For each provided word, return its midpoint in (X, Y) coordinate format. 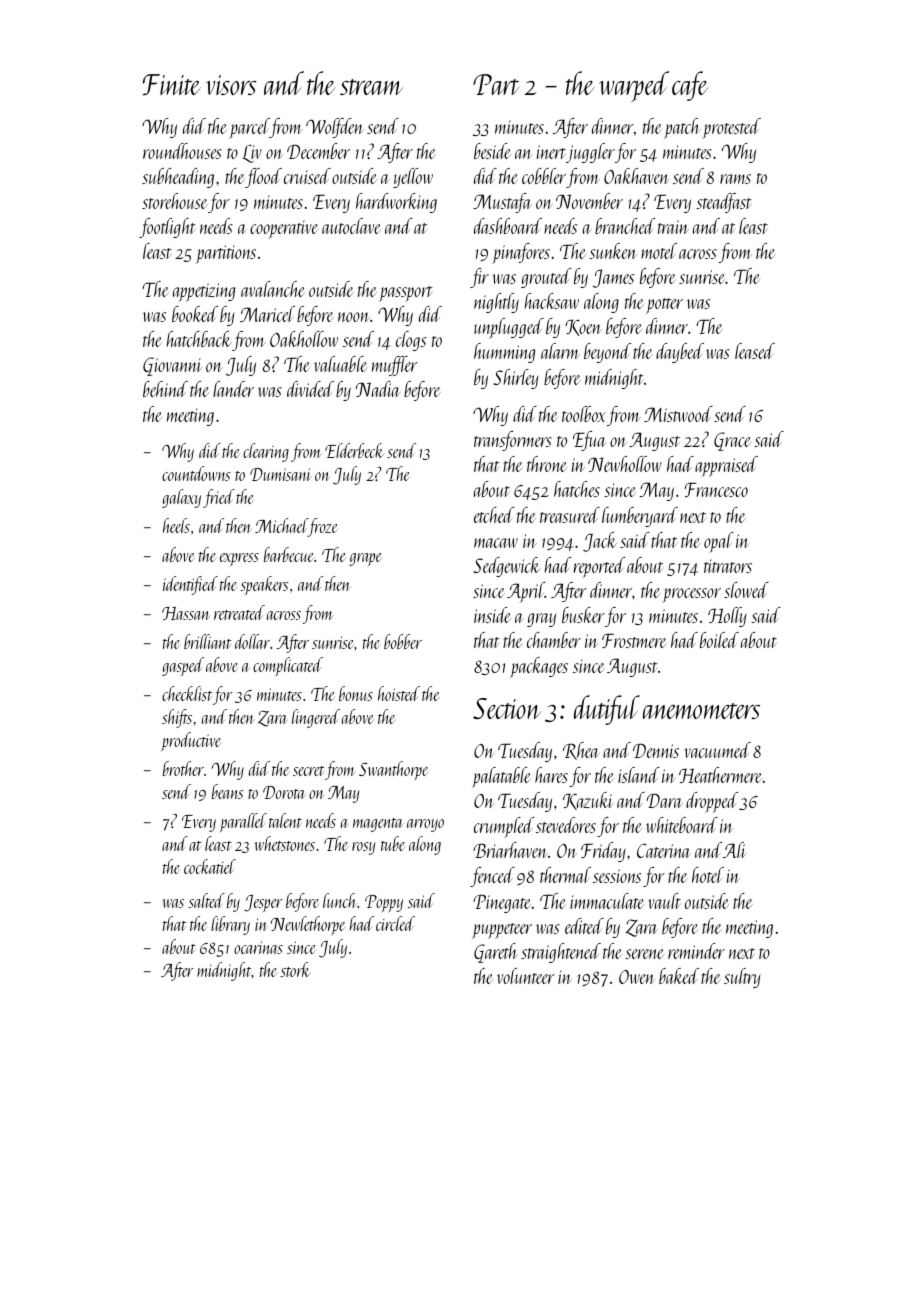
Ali (734, 850)
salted (206, 900)
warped (634, 86)
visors (231, 85)
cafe (690, 86)
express (239, 559)
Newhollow (625, 464)
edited (584, 926)
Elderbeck (354, 450)
